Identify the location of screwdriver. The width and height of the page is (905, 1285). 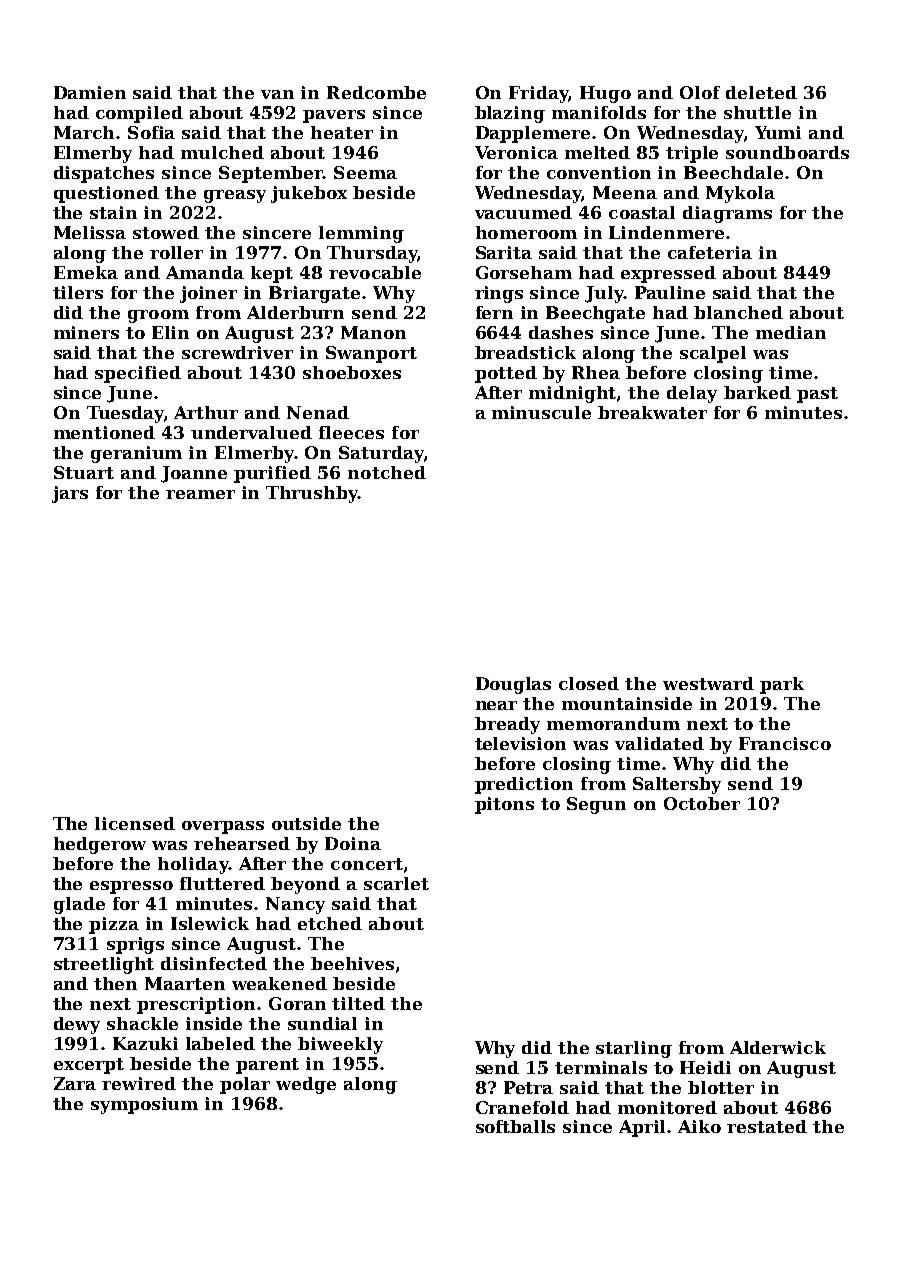
(237, 352).
